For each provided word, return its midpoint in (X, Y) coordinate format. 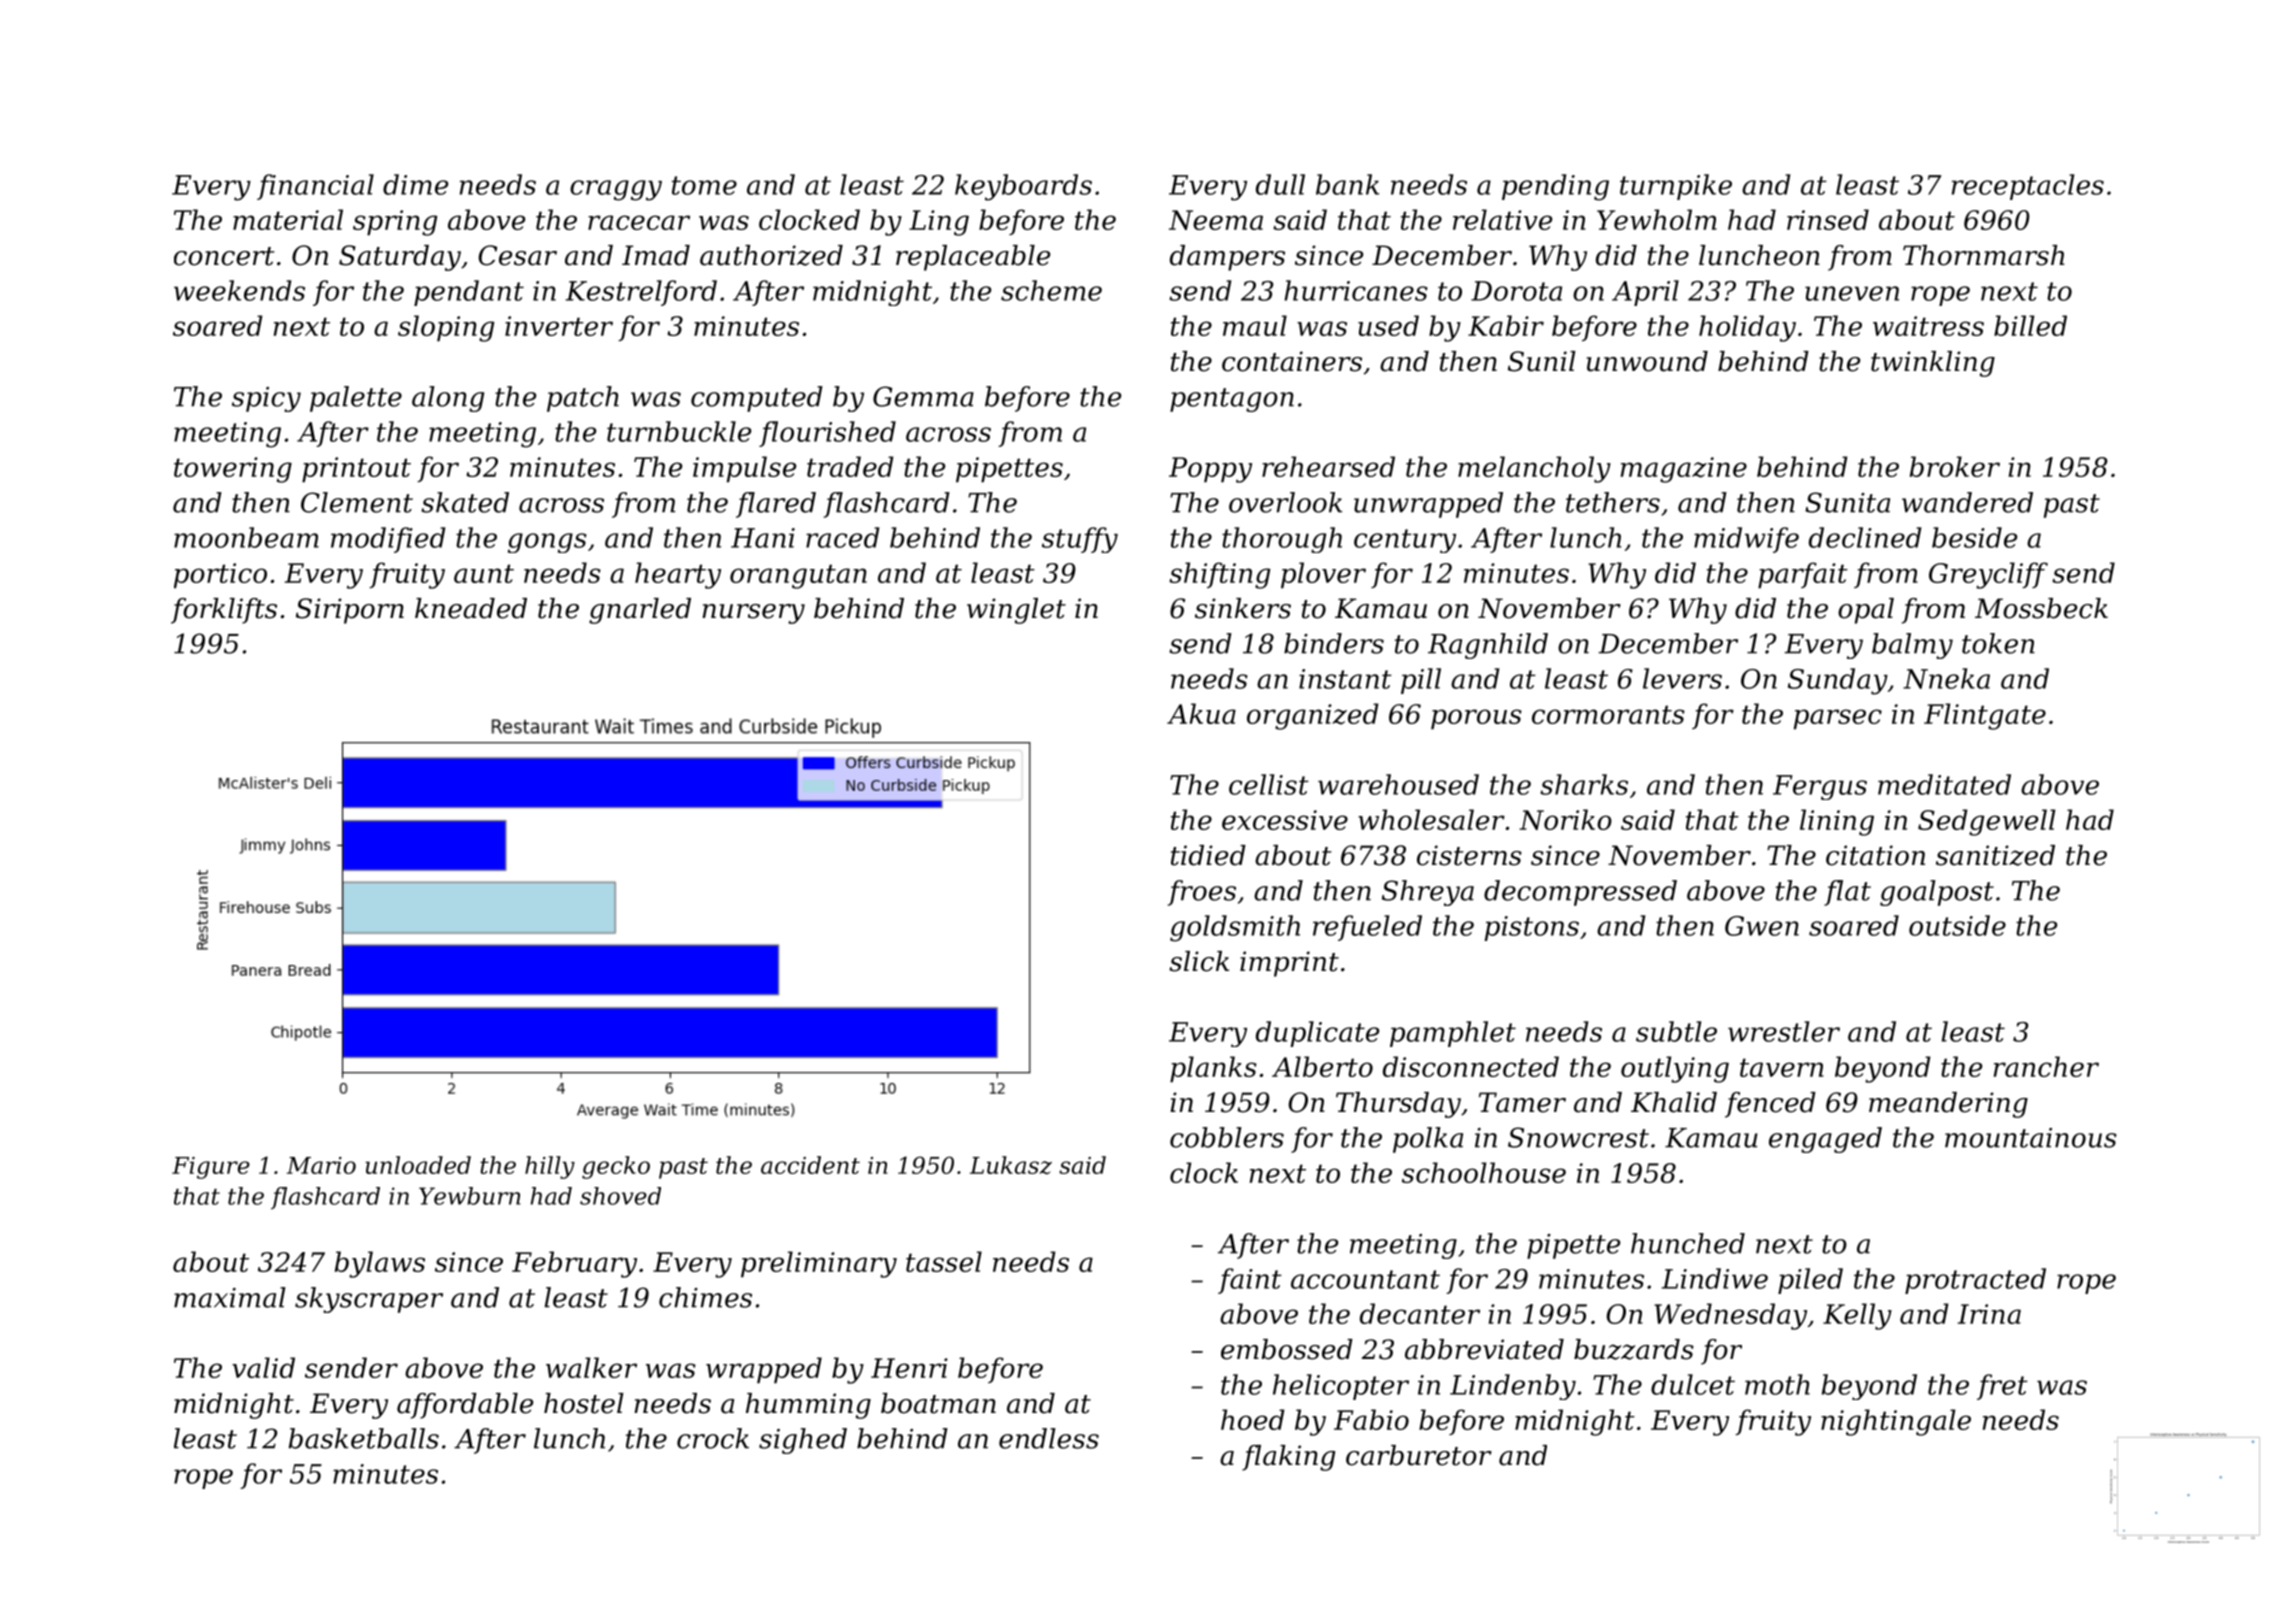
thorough (1282, 540)
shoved (620, 1196)
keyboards (1023, 187)
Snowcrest (1578, 1137)
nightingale (1896, 1422)
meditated (1944, 784)
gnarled (640, 611)
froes (1202, 893)
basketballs (364, 1438)
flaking (1288, 1458)
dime (415, 184)
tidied (1208, 855)
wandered (1967, 502)
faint (1250, 1281)
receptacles (2028, 187)
